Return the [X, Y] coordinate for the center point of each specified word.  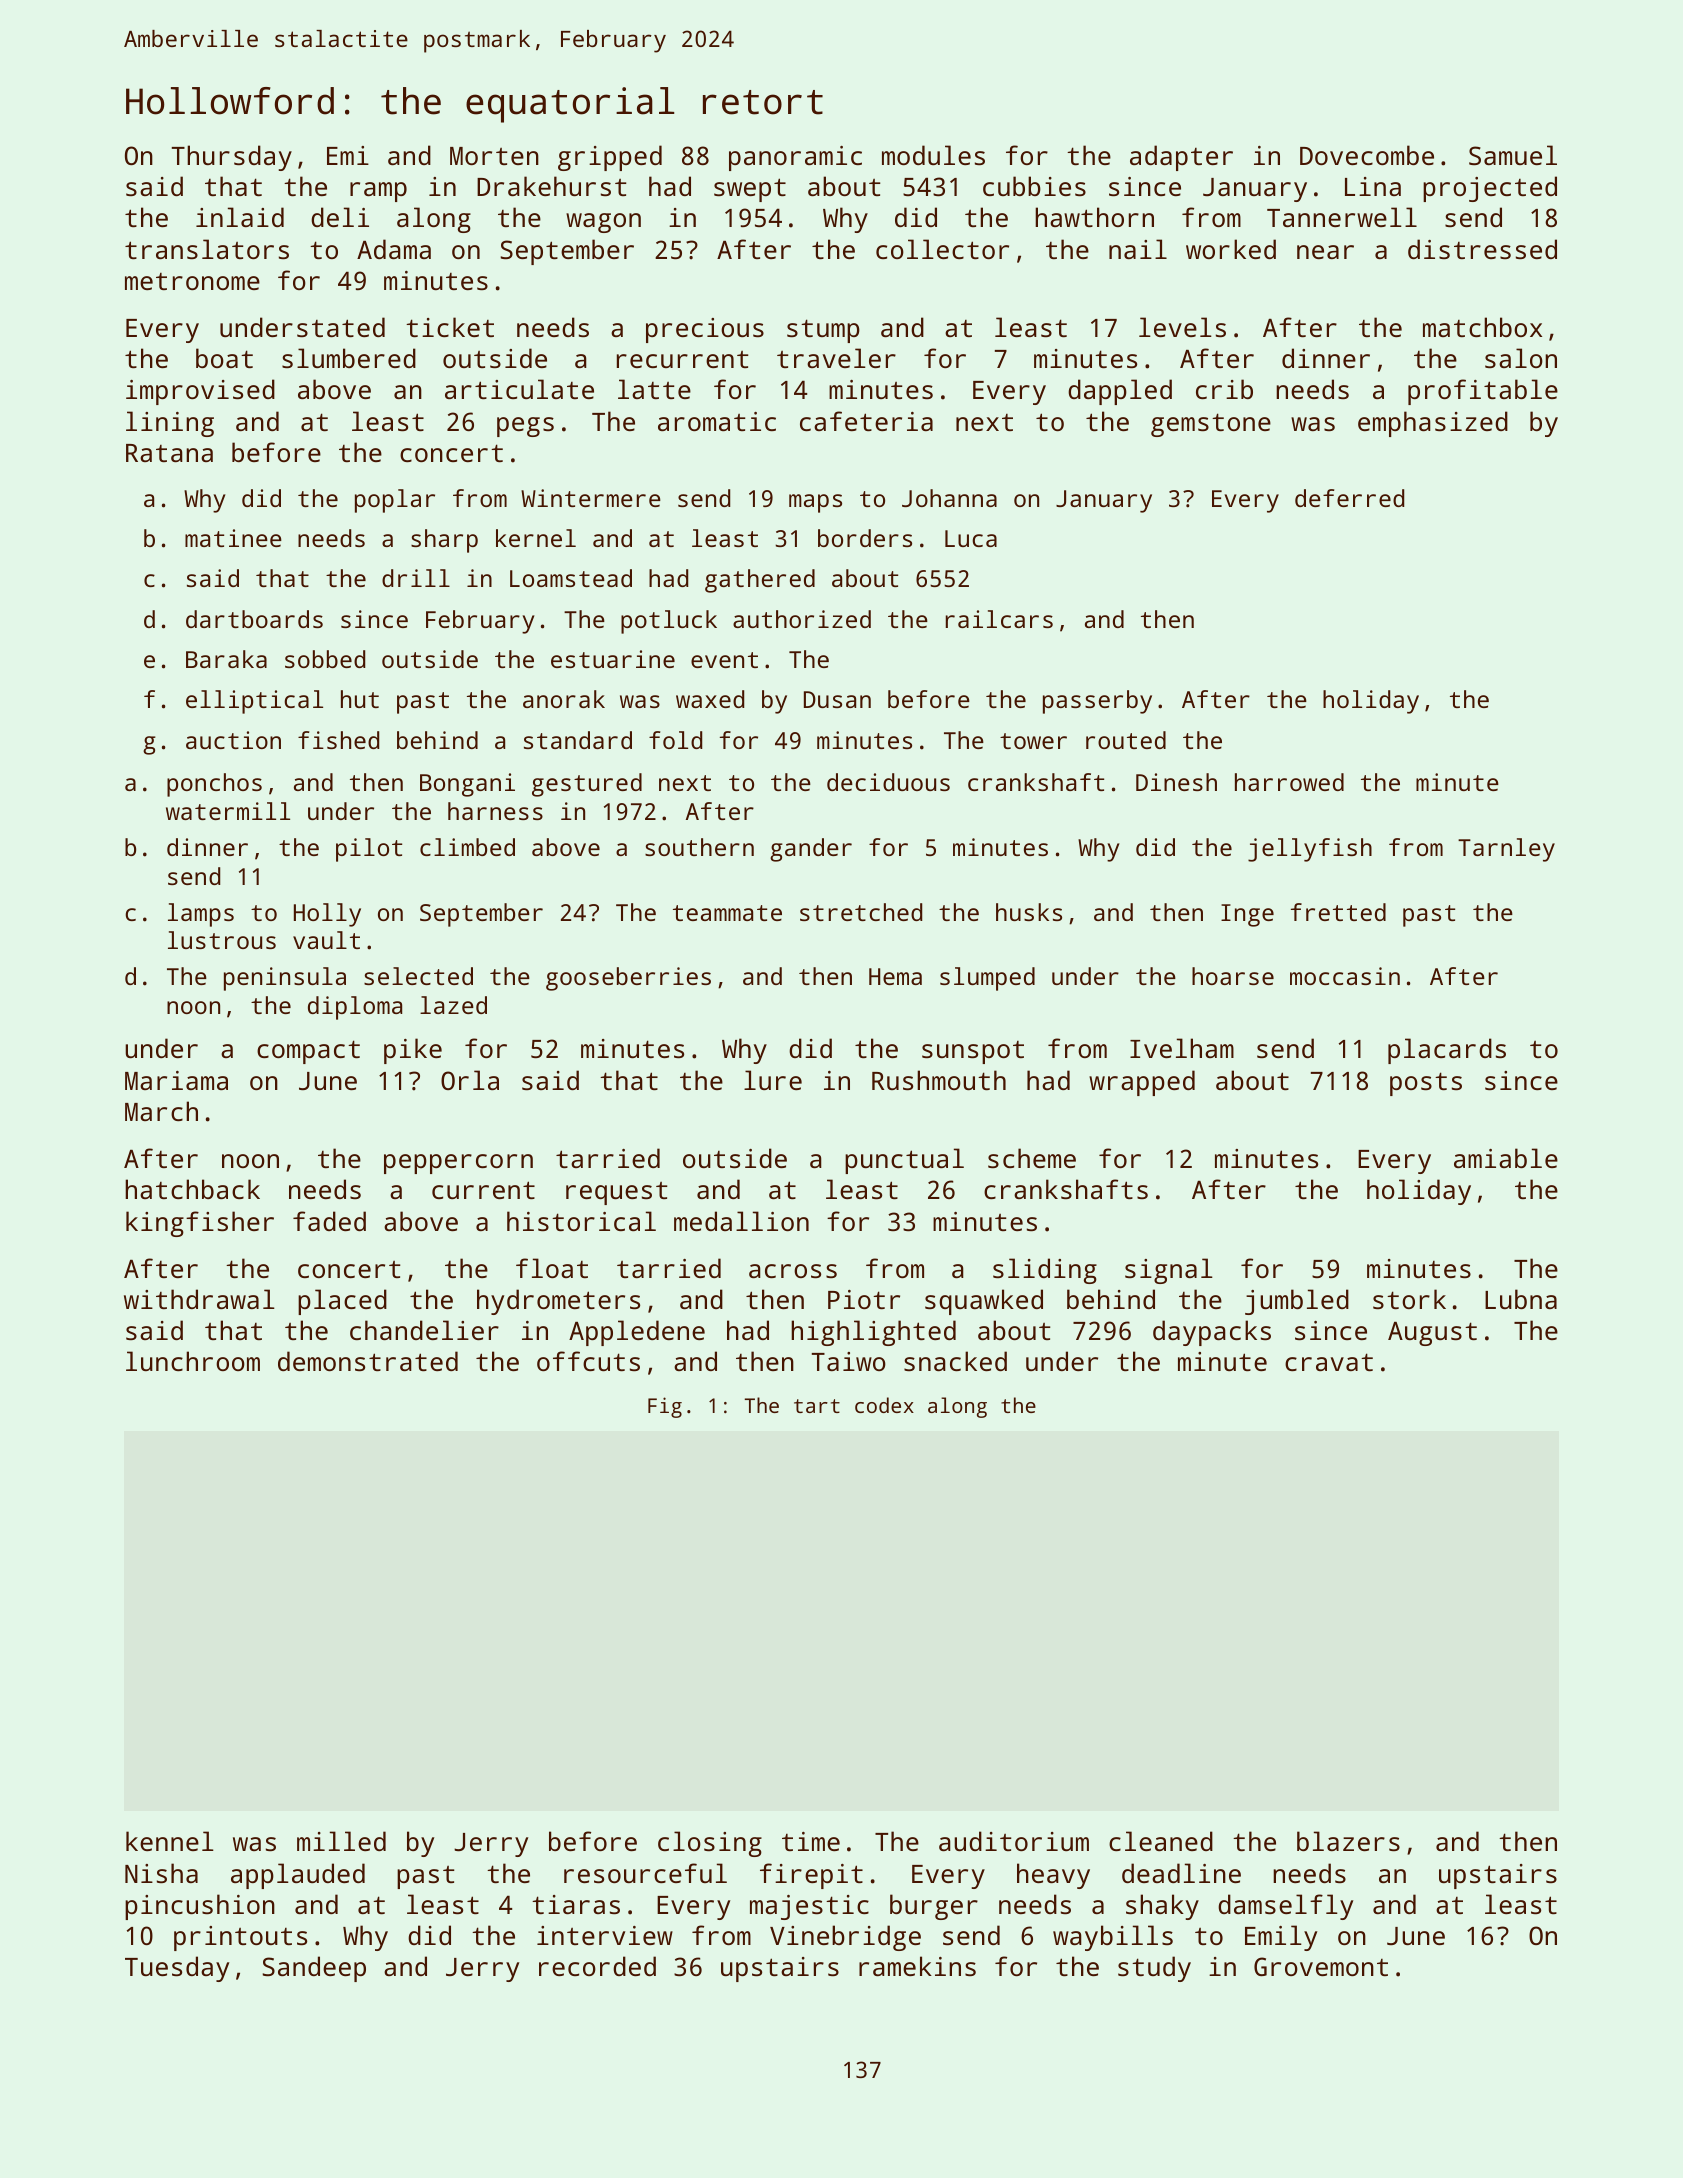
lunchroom [193, 1361]
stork [1409, 1299]
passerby [1097, 702]
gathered [760, 581]
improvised [200, 392]
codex [884, 1405]
